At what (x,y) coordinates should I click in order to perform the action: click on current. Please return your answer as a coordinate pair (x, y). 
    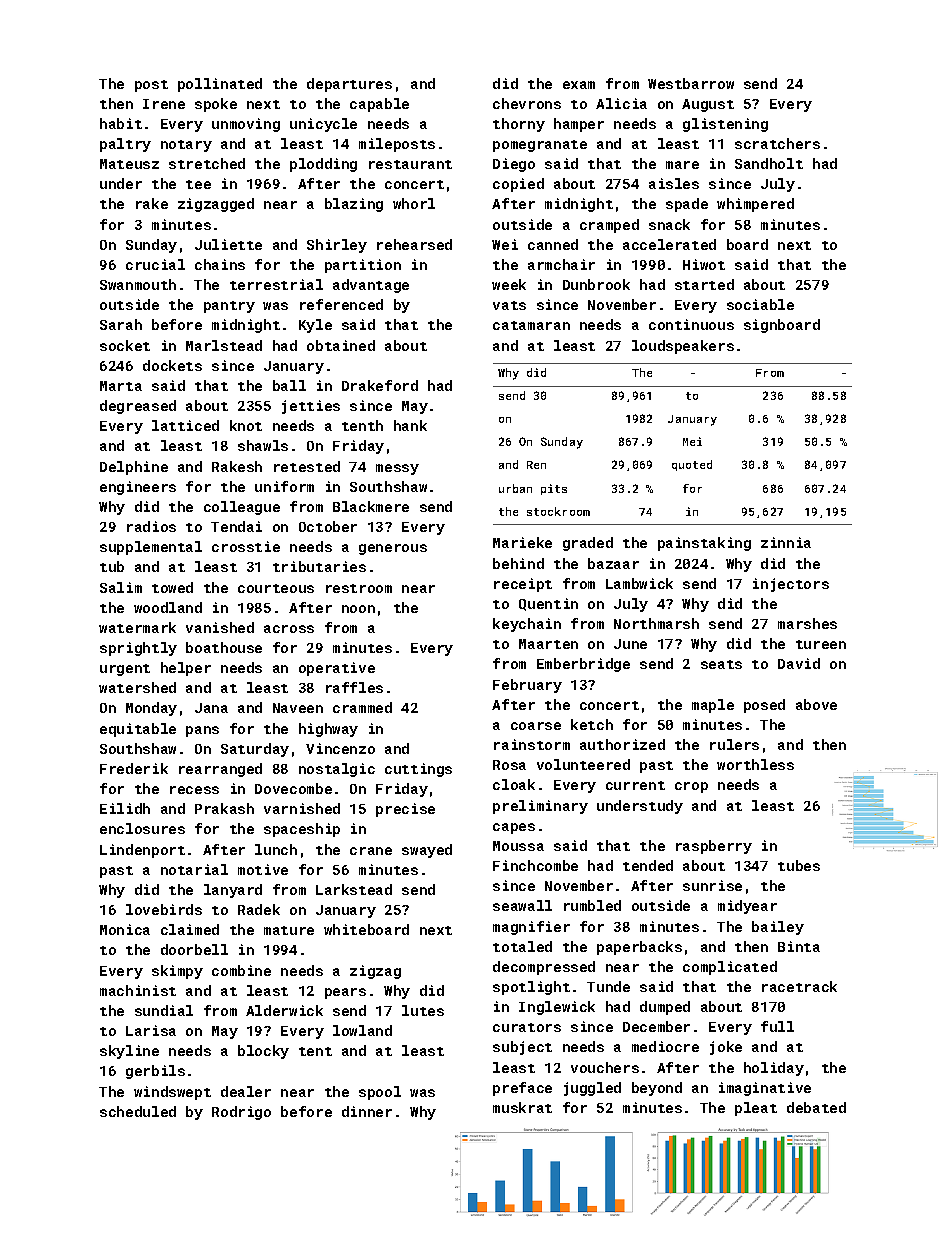
    Looking at the image, I should click on (635, 785).
